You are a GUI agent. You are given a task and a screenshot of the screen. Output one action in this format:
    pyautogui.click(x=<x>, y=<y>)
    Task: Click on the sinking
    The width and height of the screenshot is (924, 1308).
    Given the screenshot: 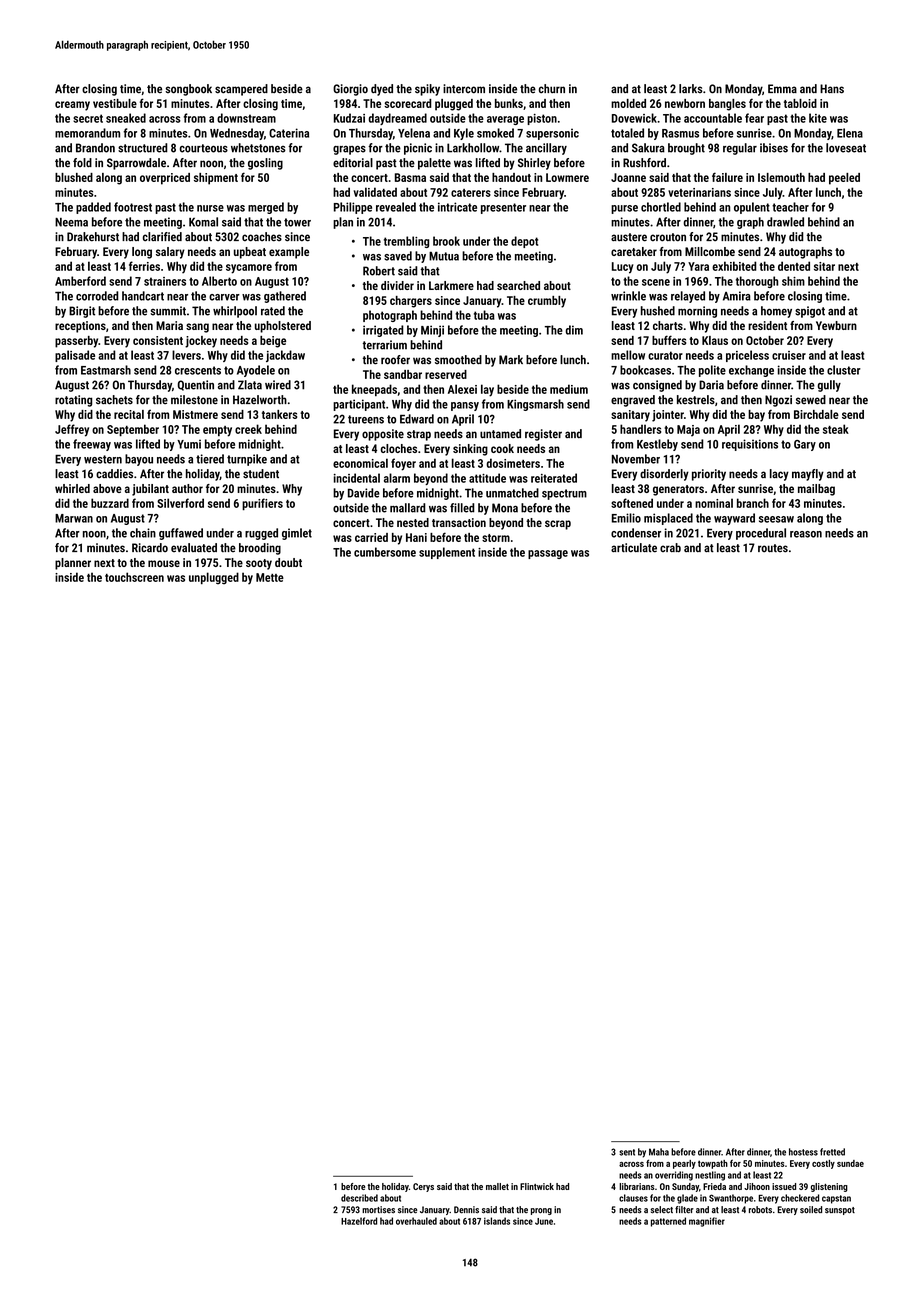 What is the action you would take?
    pyautogui.click(x=470, y=450)
